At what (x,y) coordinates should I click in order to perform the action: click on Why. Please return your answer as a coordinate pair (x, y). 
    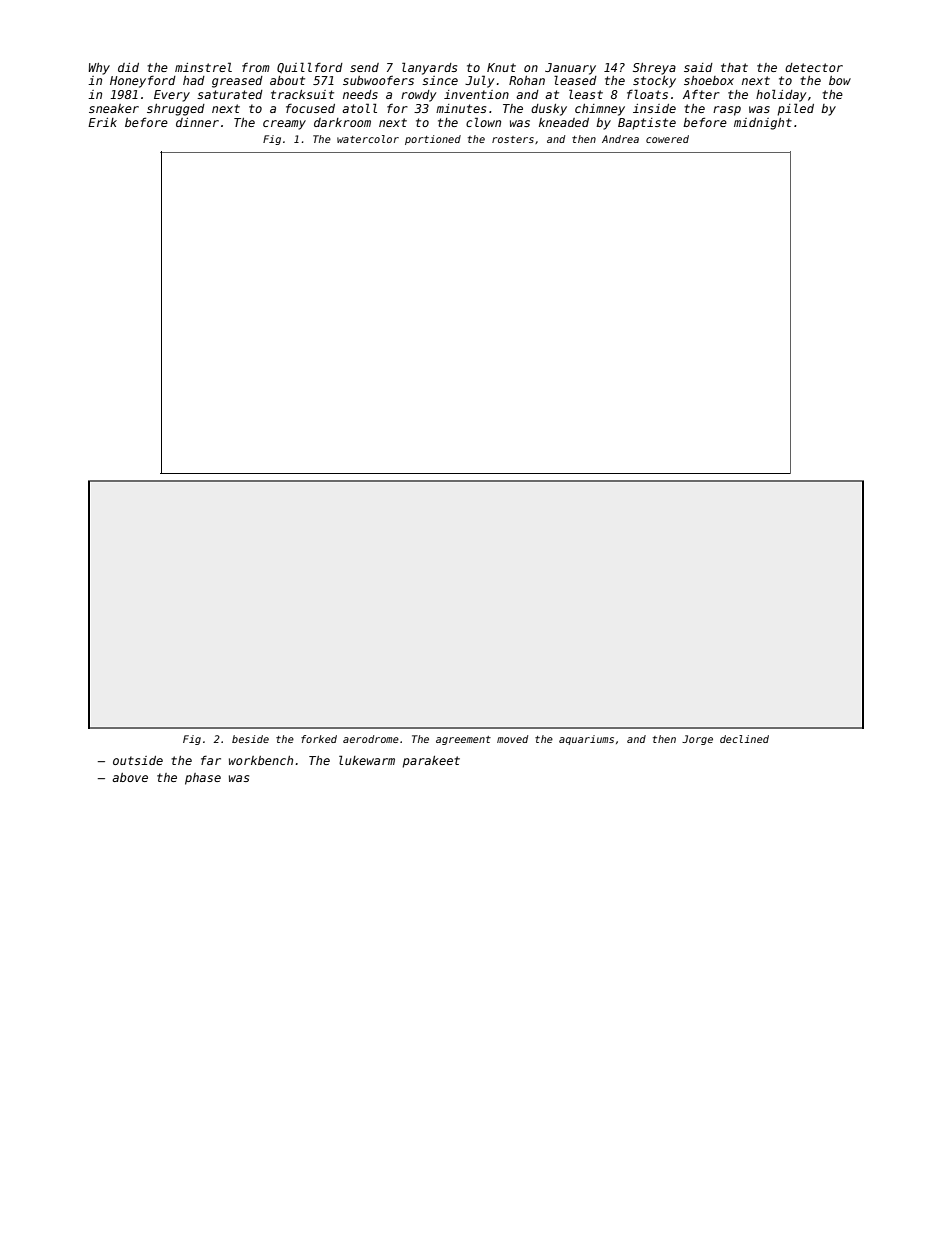
    Looking at the image, I should click on (99, 69).
